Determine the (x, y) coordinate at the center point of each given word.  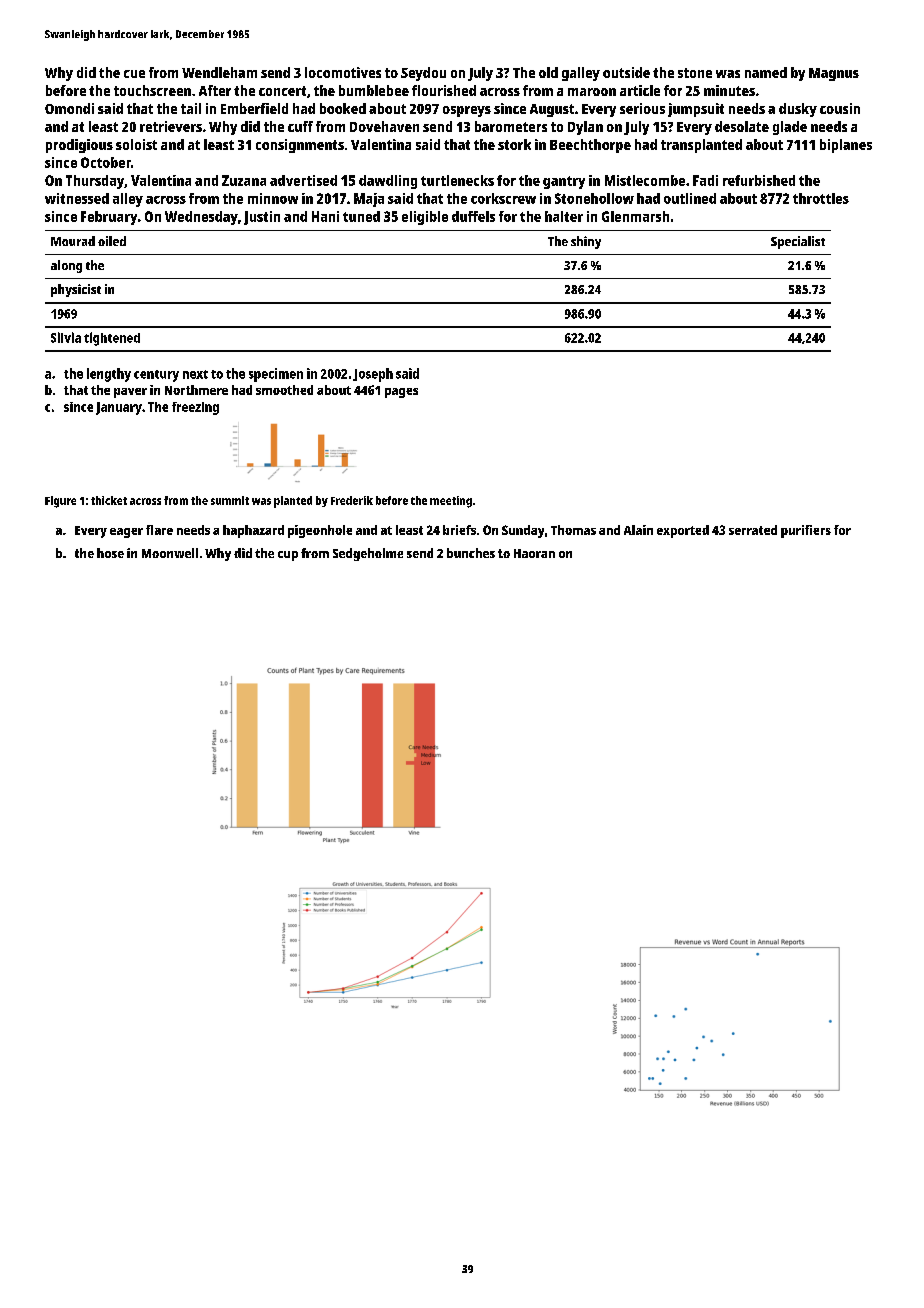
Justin (262, 218)
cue (134, 74)
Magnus (834, 74)
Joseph (373, 375)
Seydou (423, 74)
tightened (112, 339)
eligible (425, 218)
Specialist (798, 242)
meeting (451, 502)
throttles (821, 198)
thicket (109, 500)
